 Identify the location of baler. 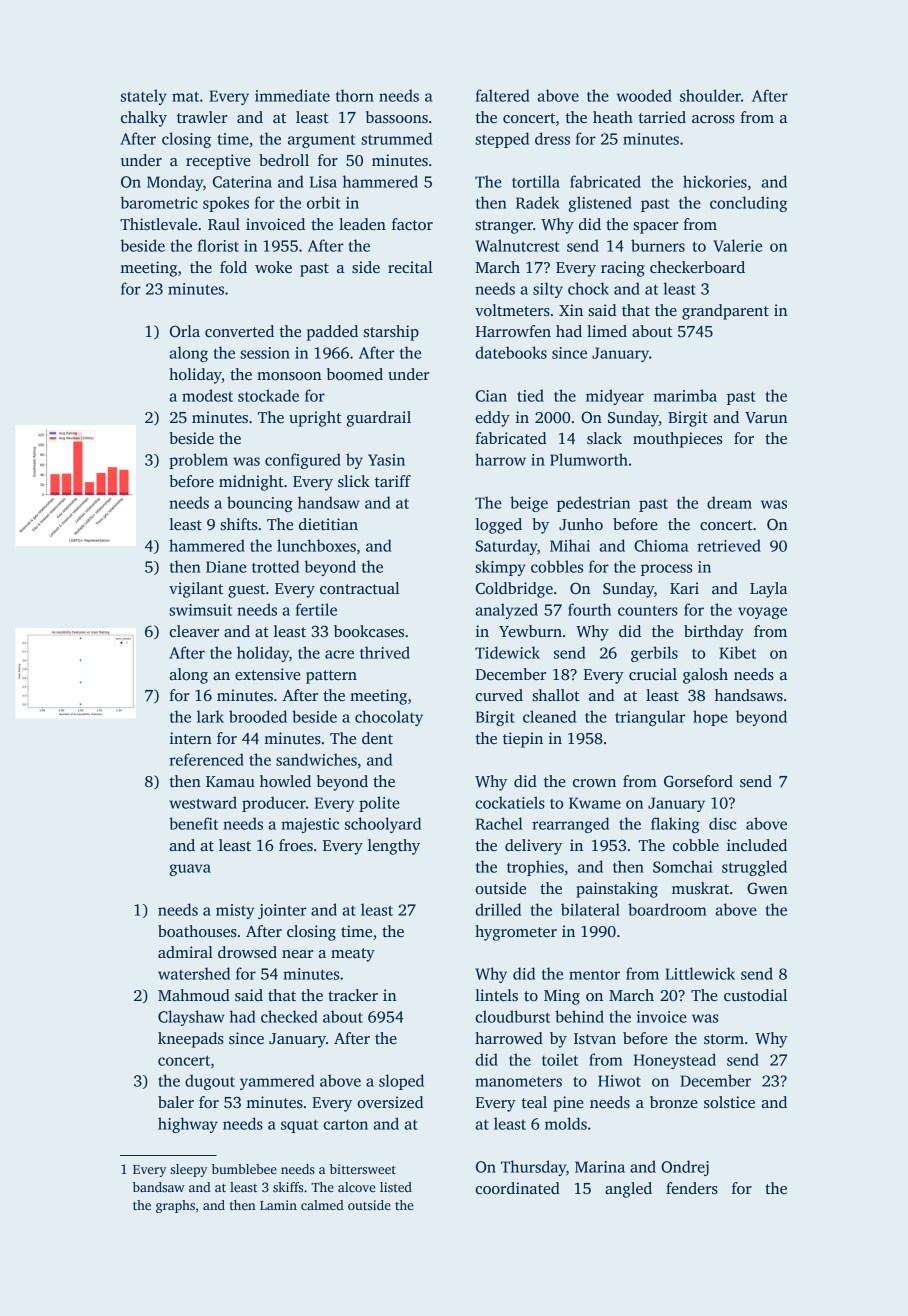
(176, 1102).
